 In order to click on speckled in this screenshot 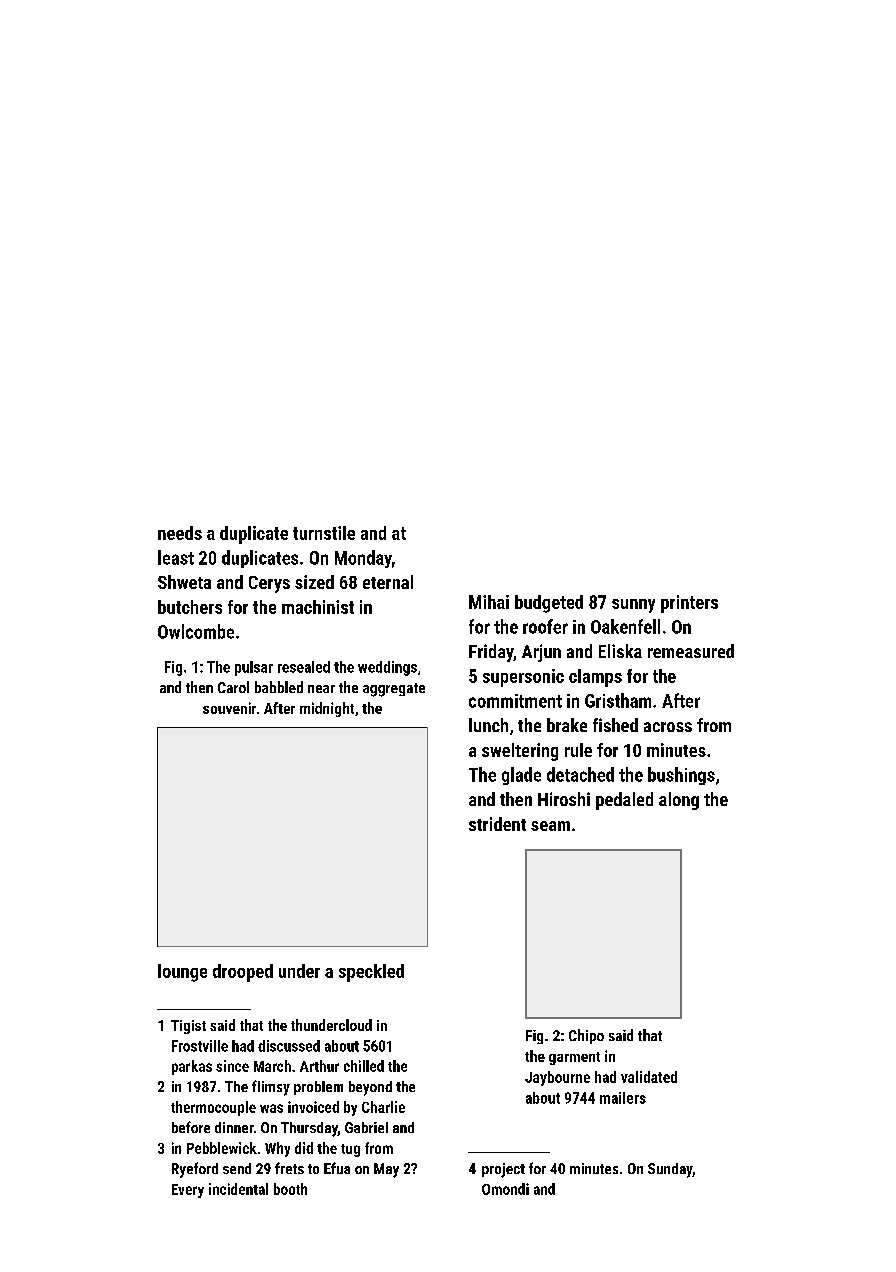, I will do `click(371, 973)`.
